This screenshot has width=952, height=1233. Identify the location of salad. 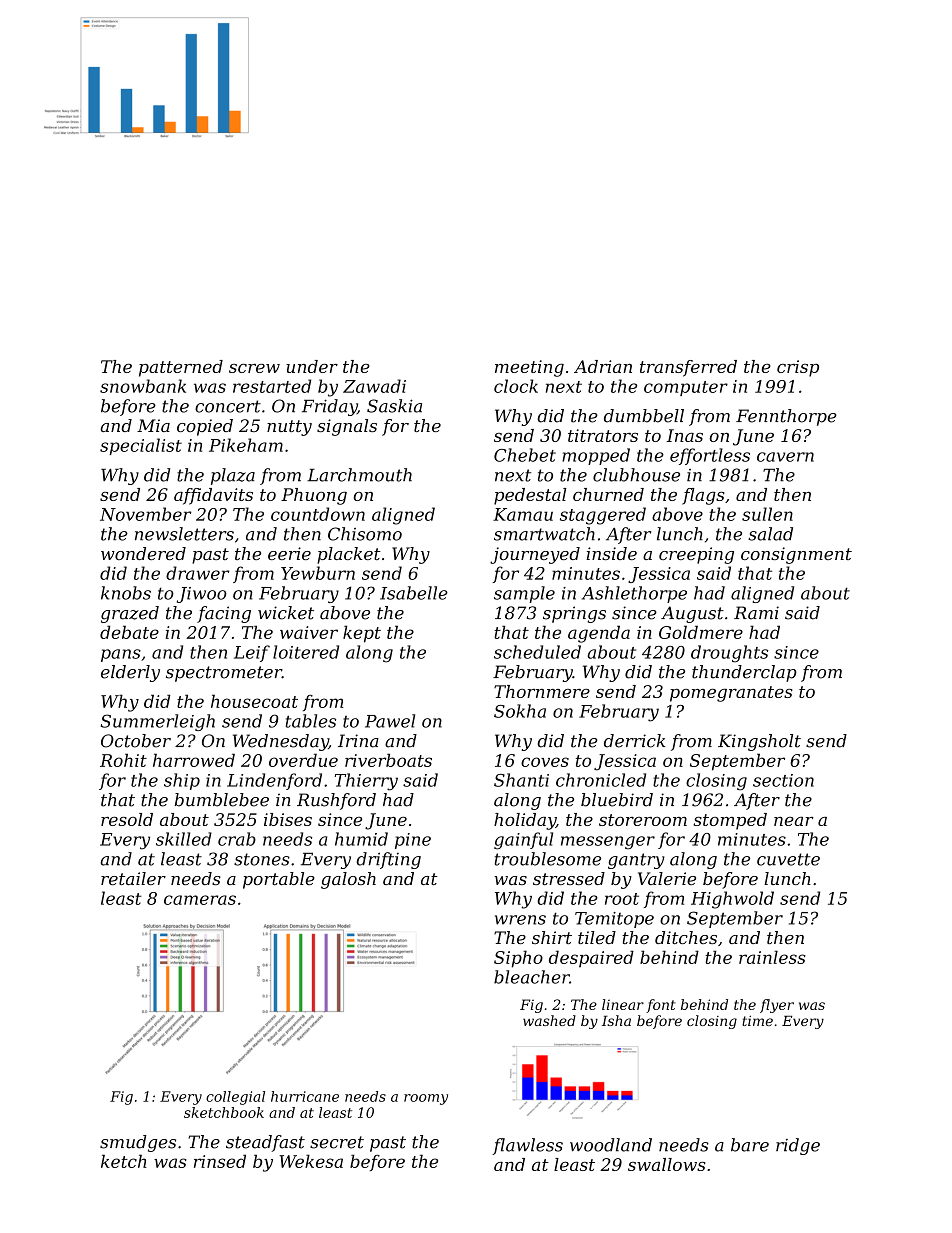
(770, 534).
